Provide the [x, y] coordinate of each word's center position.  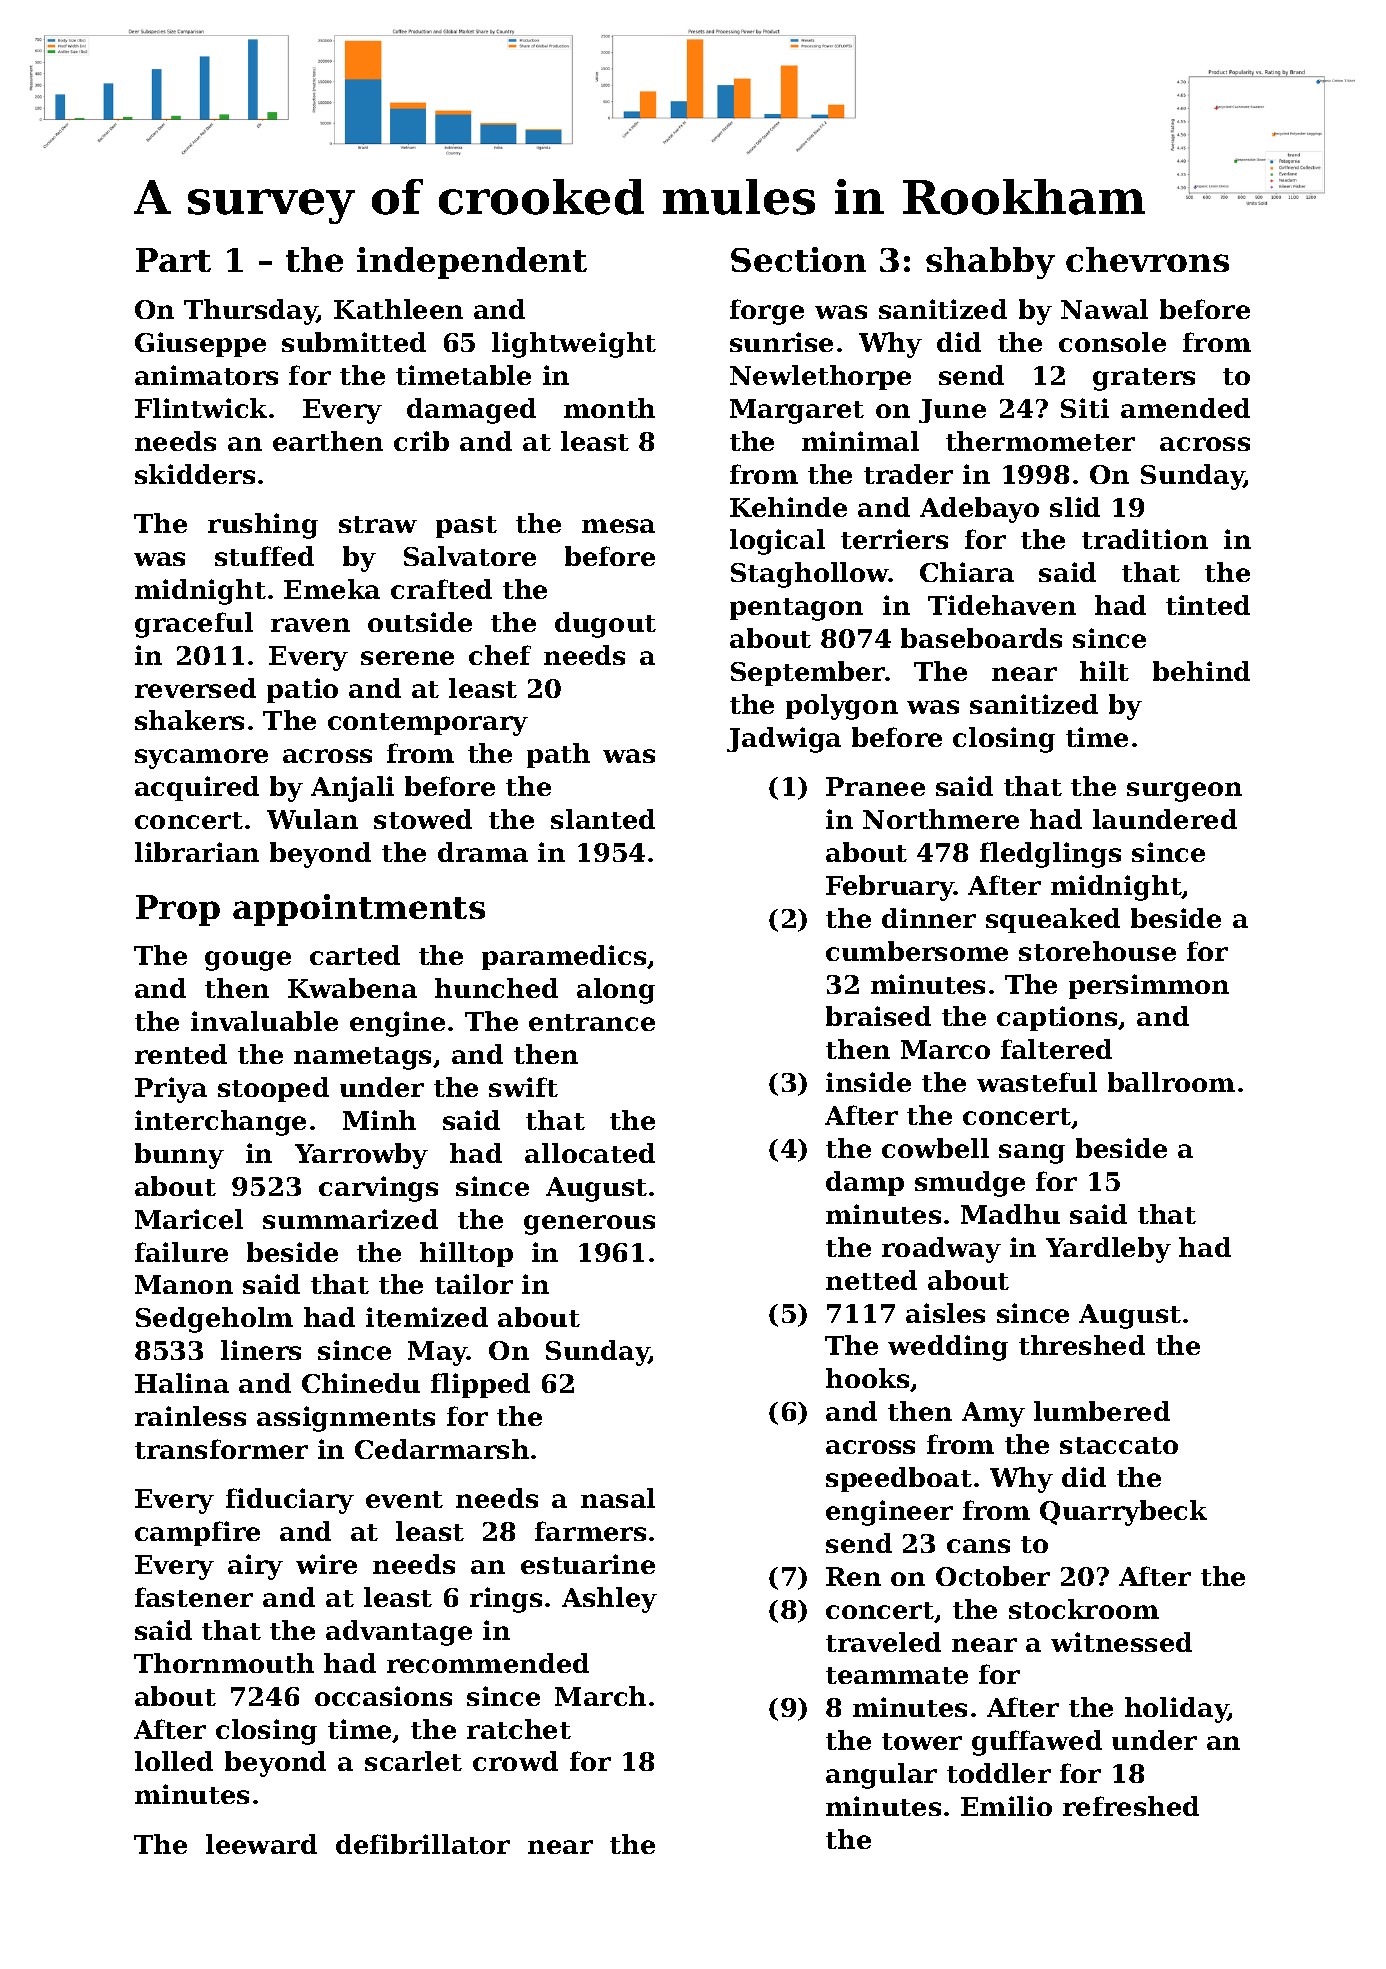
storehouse [1097, 951]
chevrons [1147, 259]
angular [881, 1776]
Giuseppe [200, 344]
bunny [179, 1156]
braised [878, 1016]
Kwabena [352, 988]
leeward [261, 1844]
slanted [603, 819]
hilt [1104, 671]
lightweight [574, 345]
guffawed [1037, 1743]
